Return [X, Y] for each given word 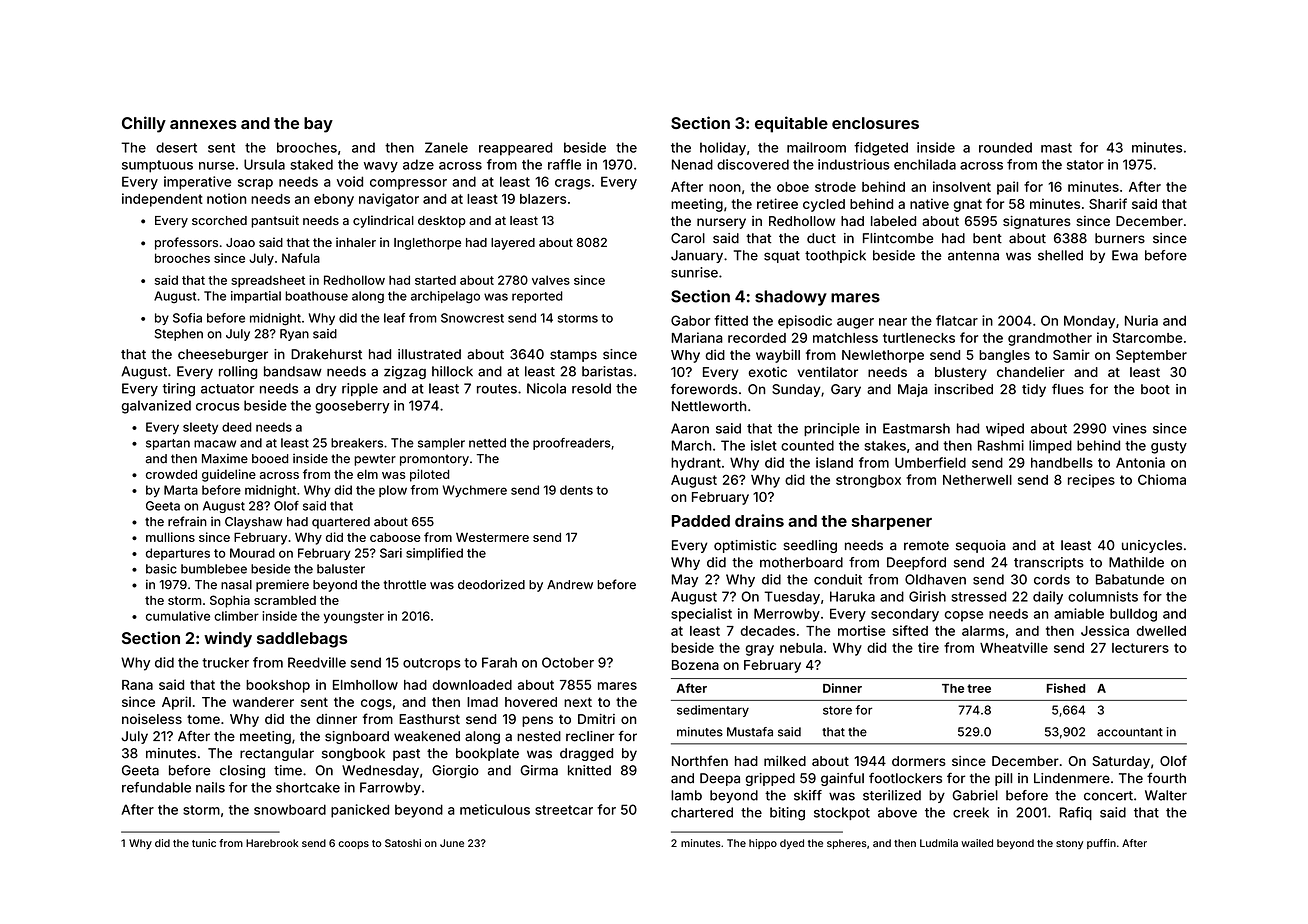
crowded [171, 474]
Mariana [697, 337]
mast [1056, 148]
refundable [156, 787]
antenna [973, 256]
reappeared [515, 149]
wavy [381, 167]
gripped [770, 779]
